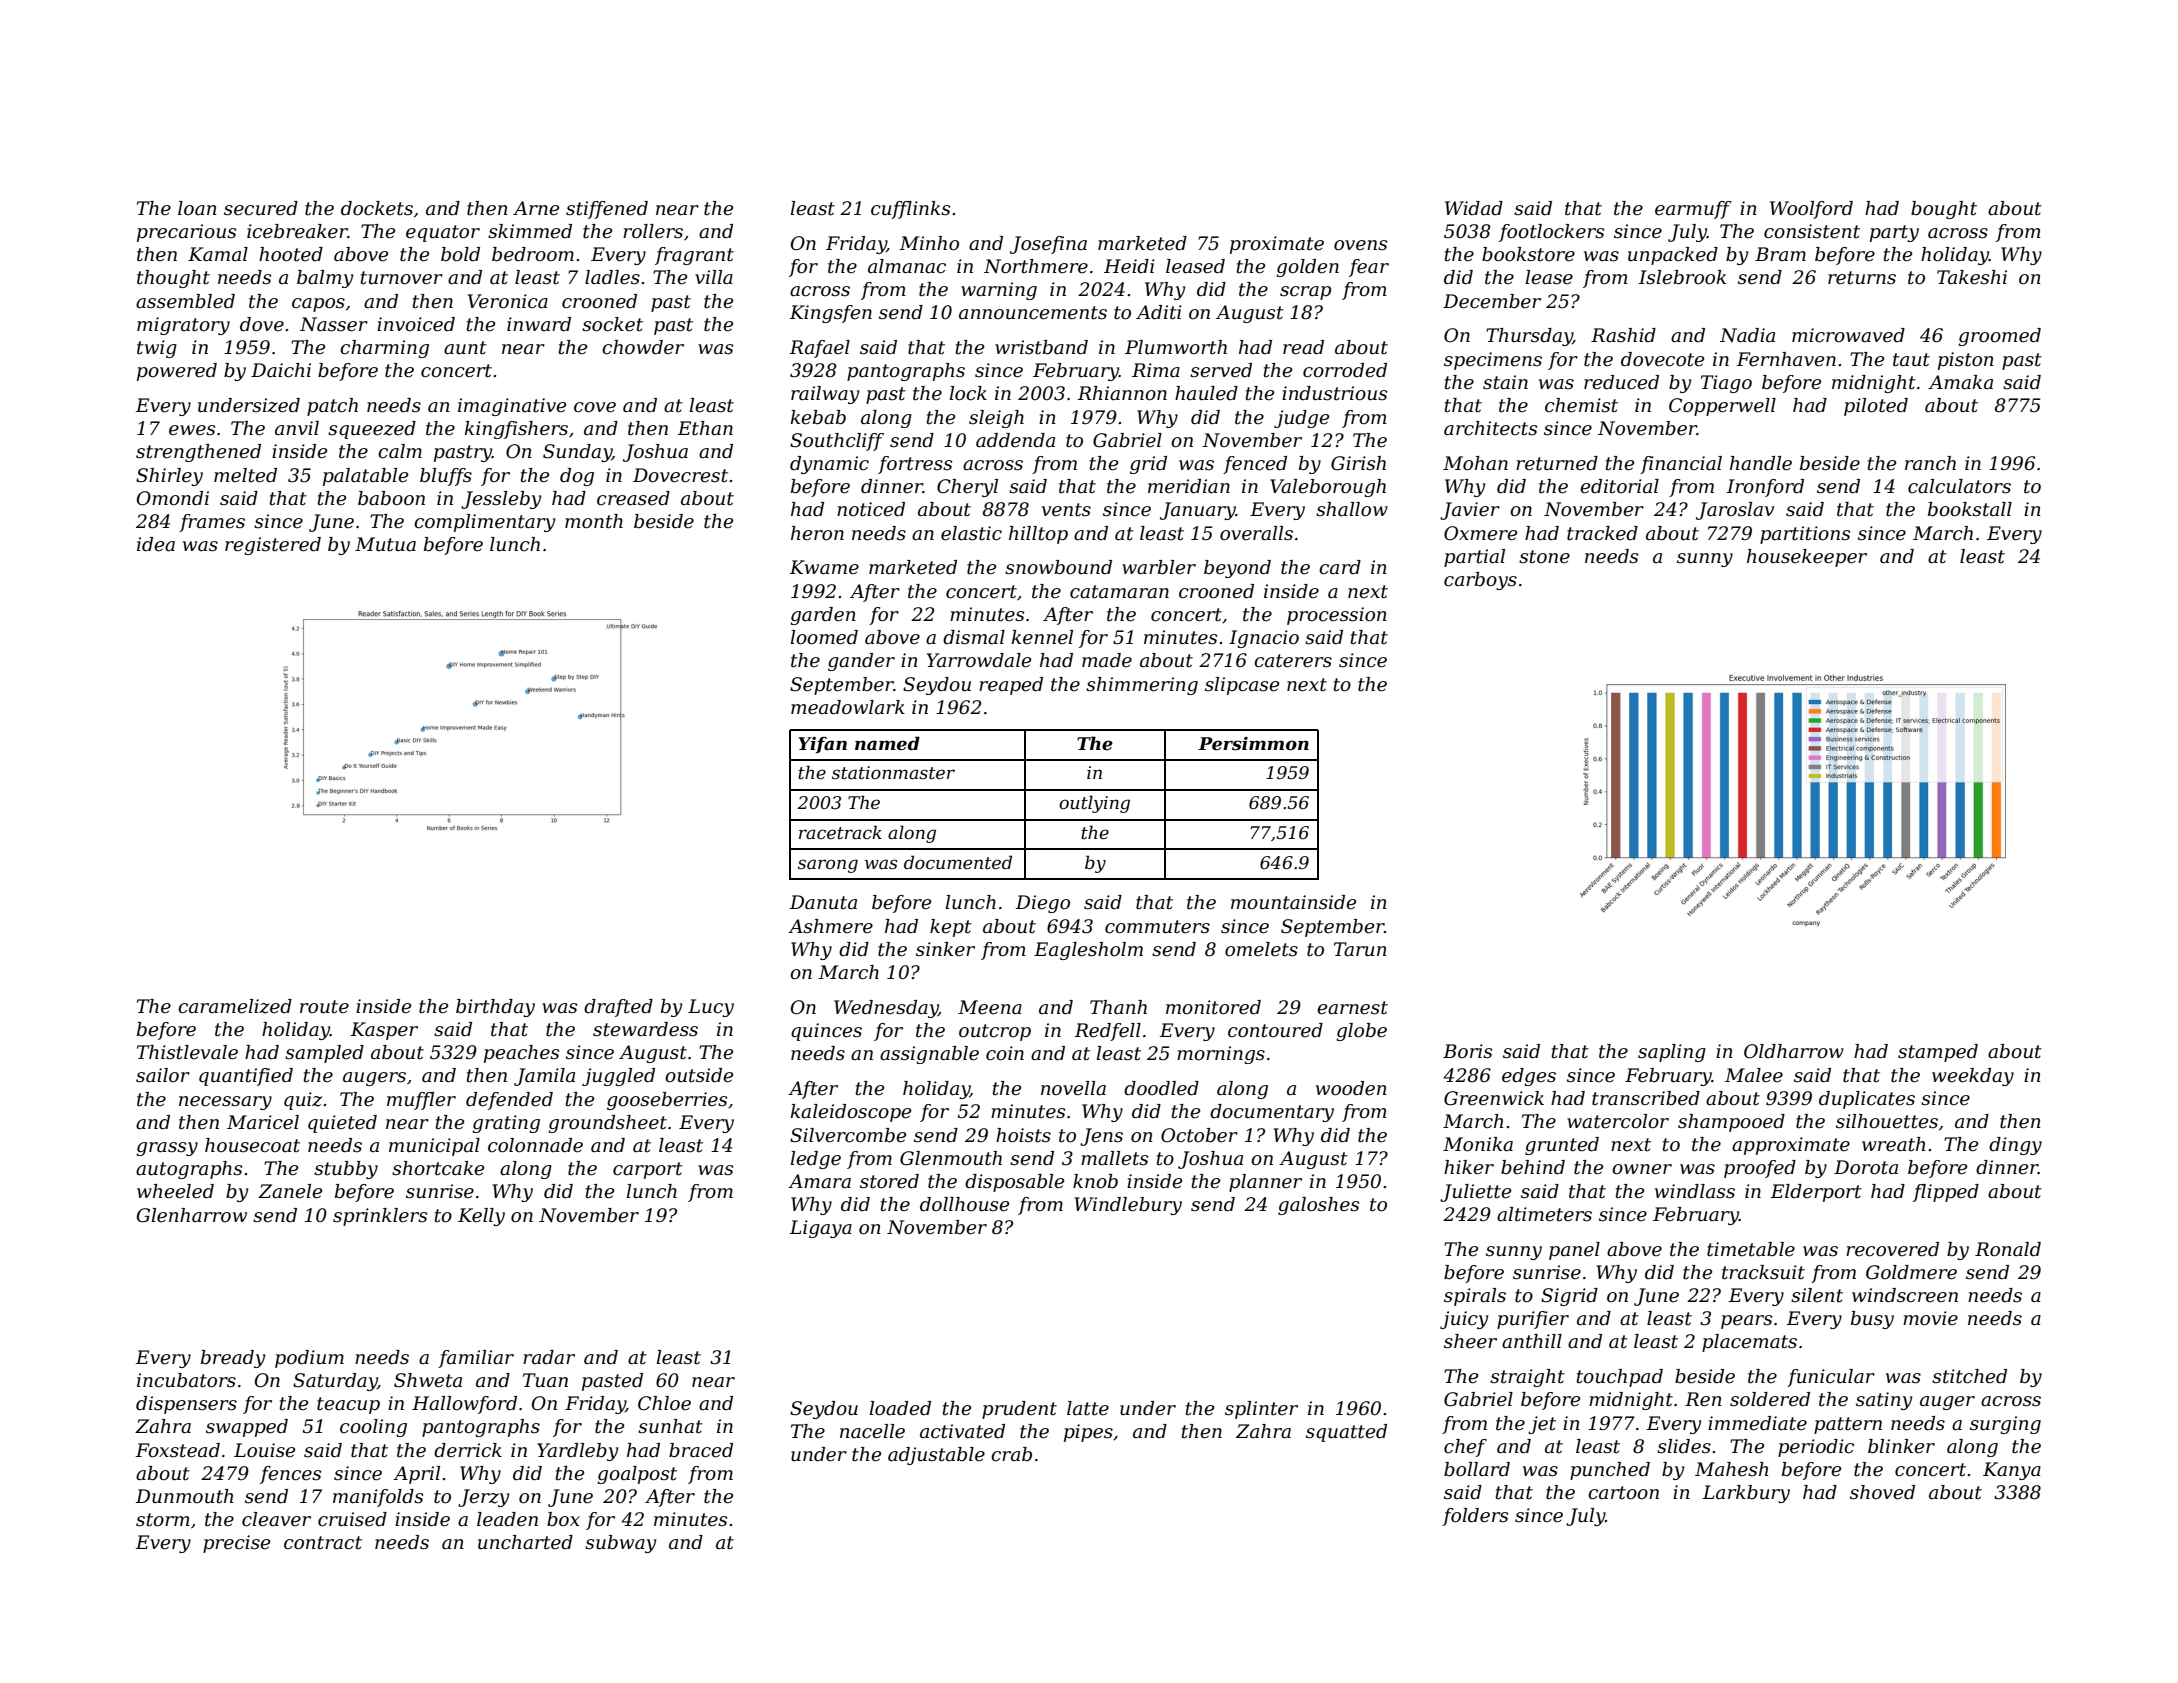 The image size is (2178, 1683). Describe the element at coordinates (1474, 208) in the page. I see `Widad` at that location.
